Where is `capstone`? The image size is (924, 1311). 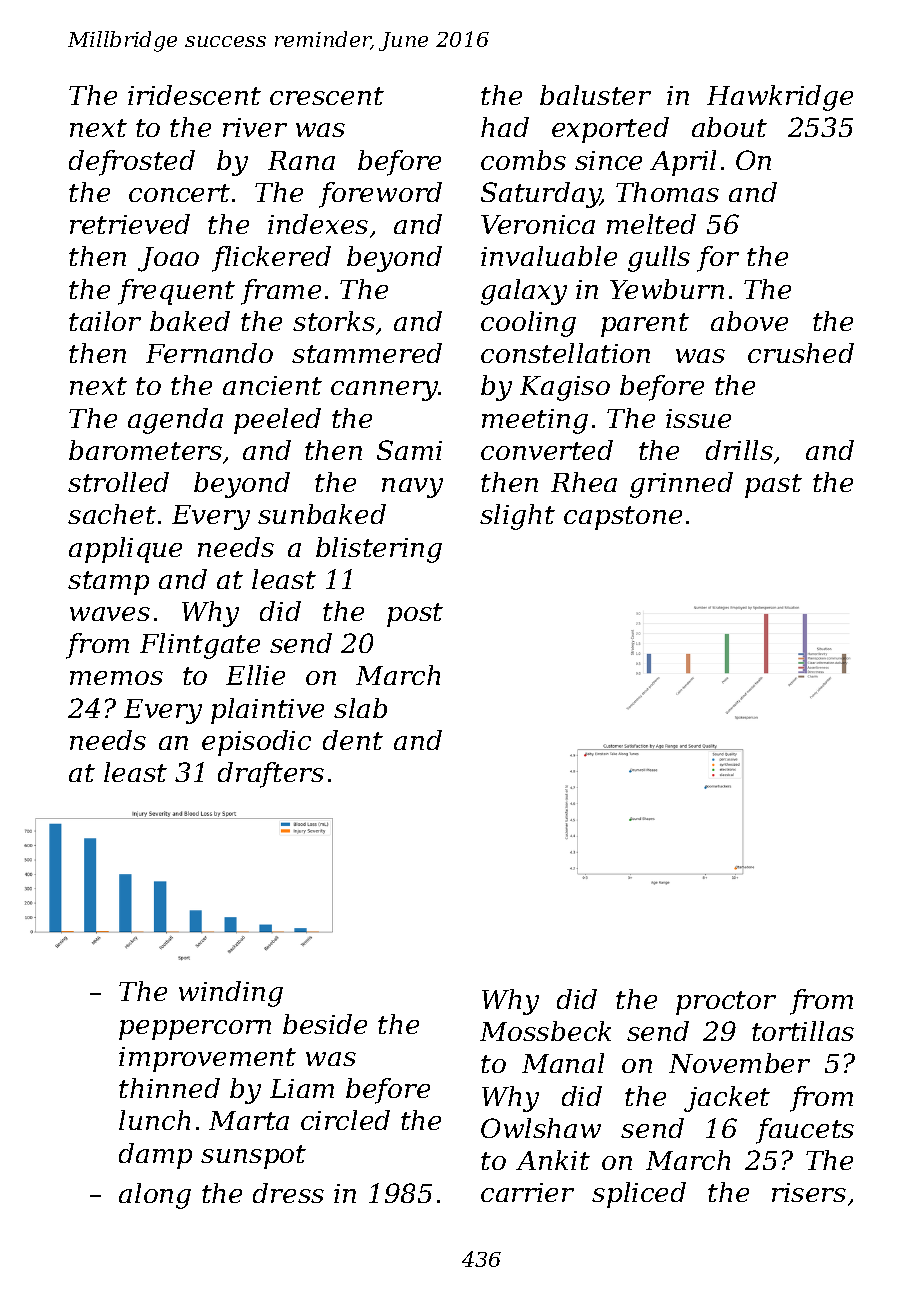
capstone is located at coordinates (623, 518).
